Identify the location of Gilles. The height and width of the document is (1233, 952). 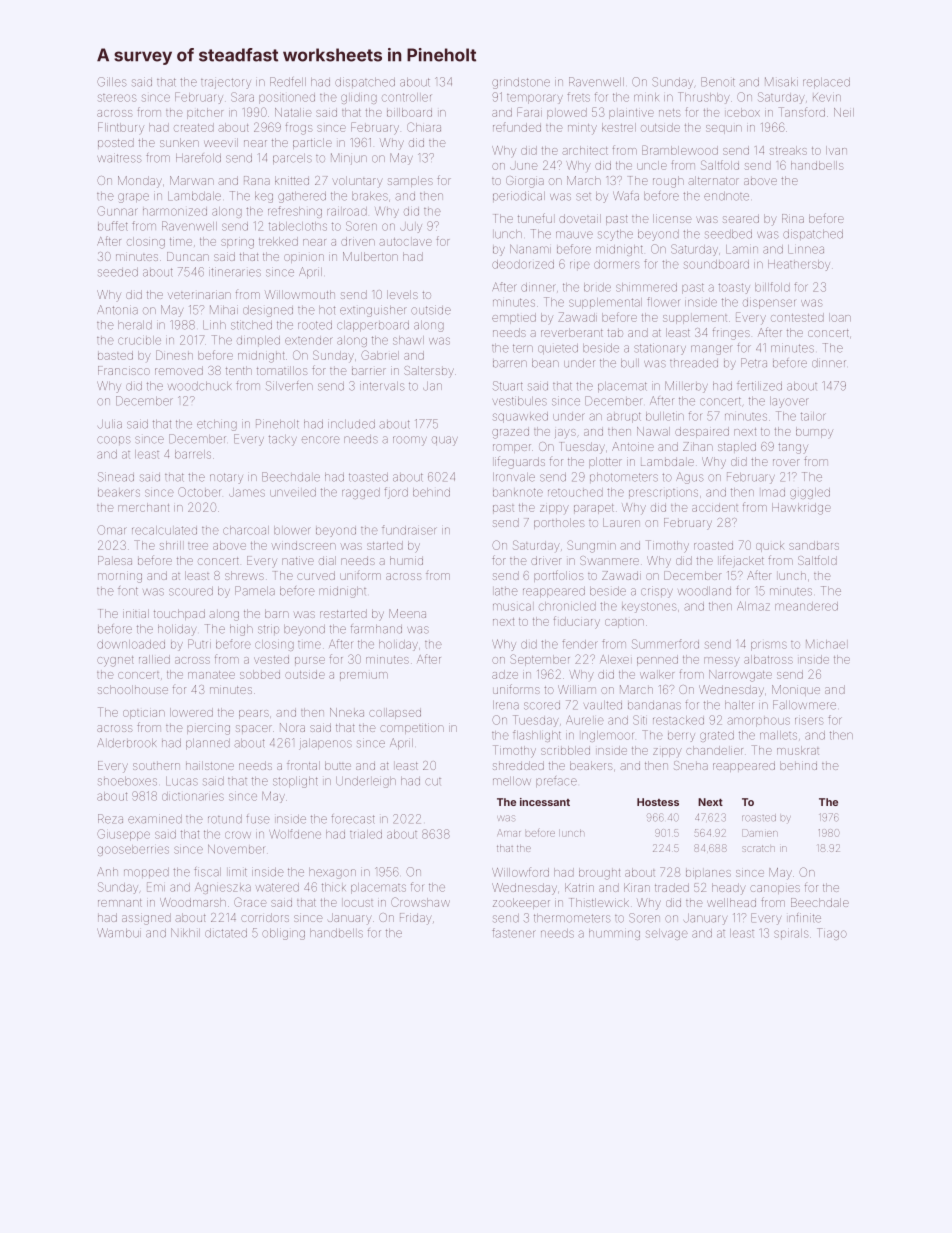
(112, 82).
